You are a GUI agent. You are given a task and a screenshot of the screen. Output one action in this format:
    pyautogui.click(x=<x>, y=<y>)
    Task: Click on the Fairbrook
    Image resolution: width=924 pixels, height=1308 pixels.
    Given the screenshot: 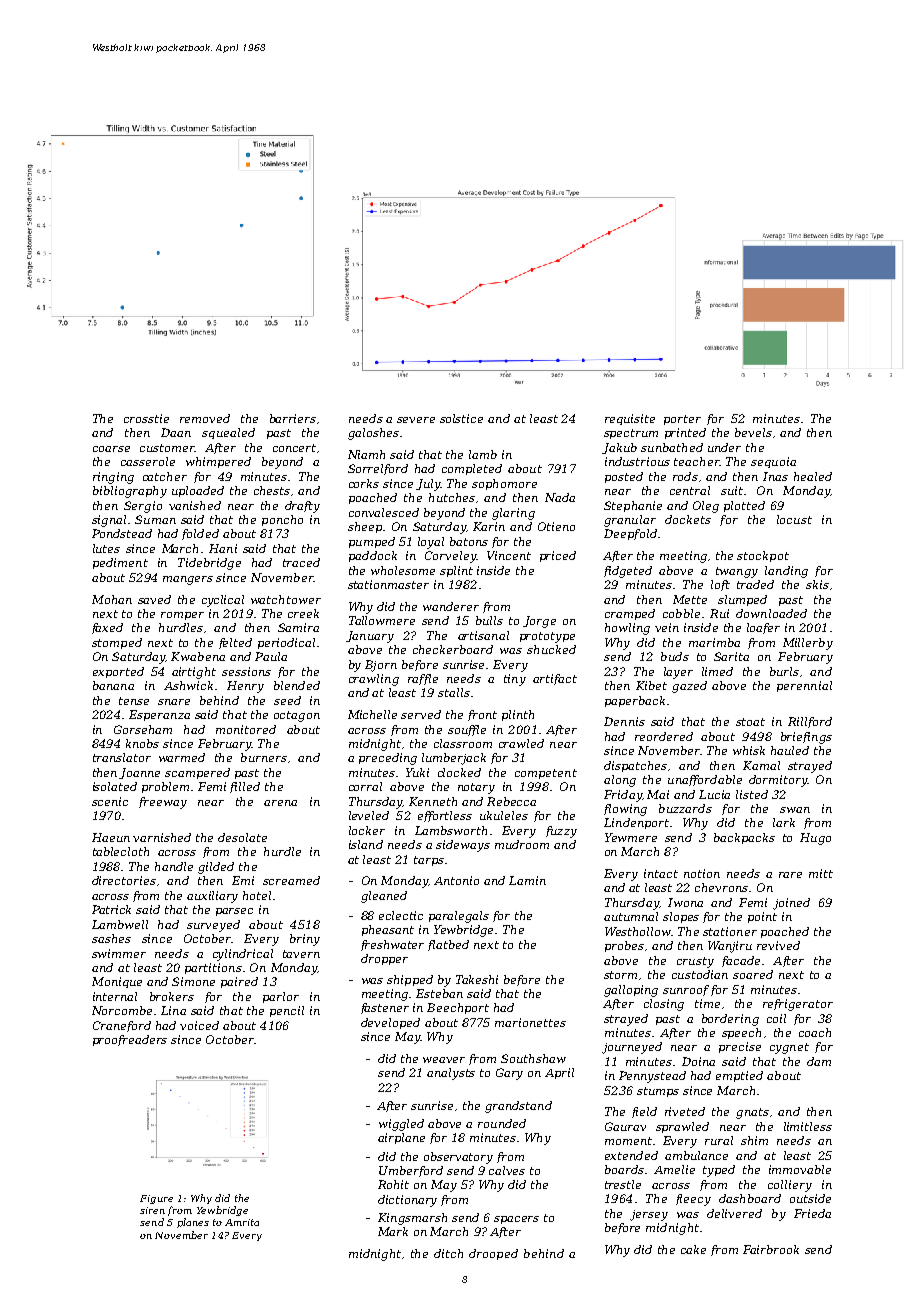 What is the action you would take?
    pyautogui.click(x=771, y=1249)
